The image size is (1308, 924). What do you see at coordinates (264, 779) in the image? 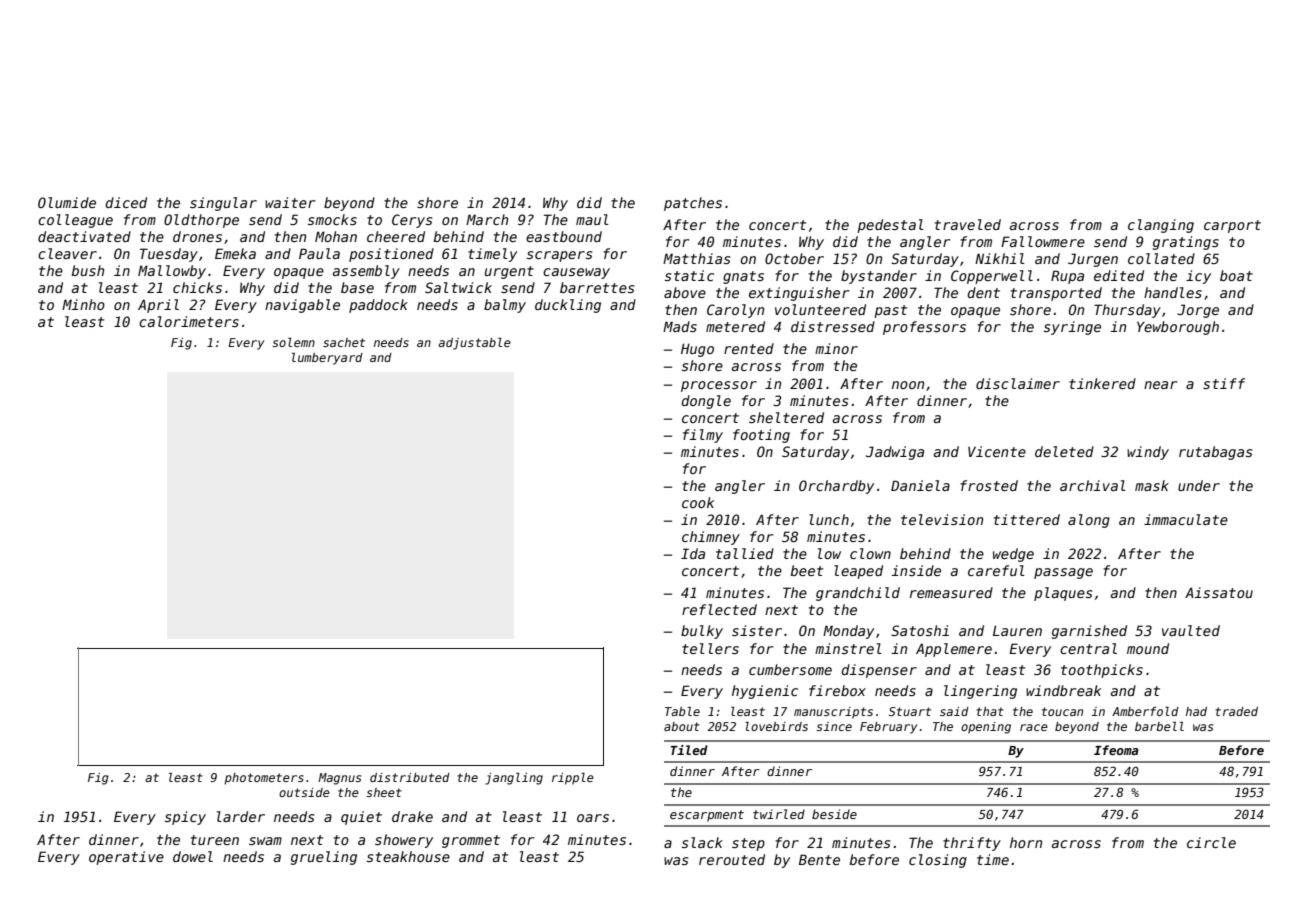
I see `photometers` at bounding box center [264, 779].
